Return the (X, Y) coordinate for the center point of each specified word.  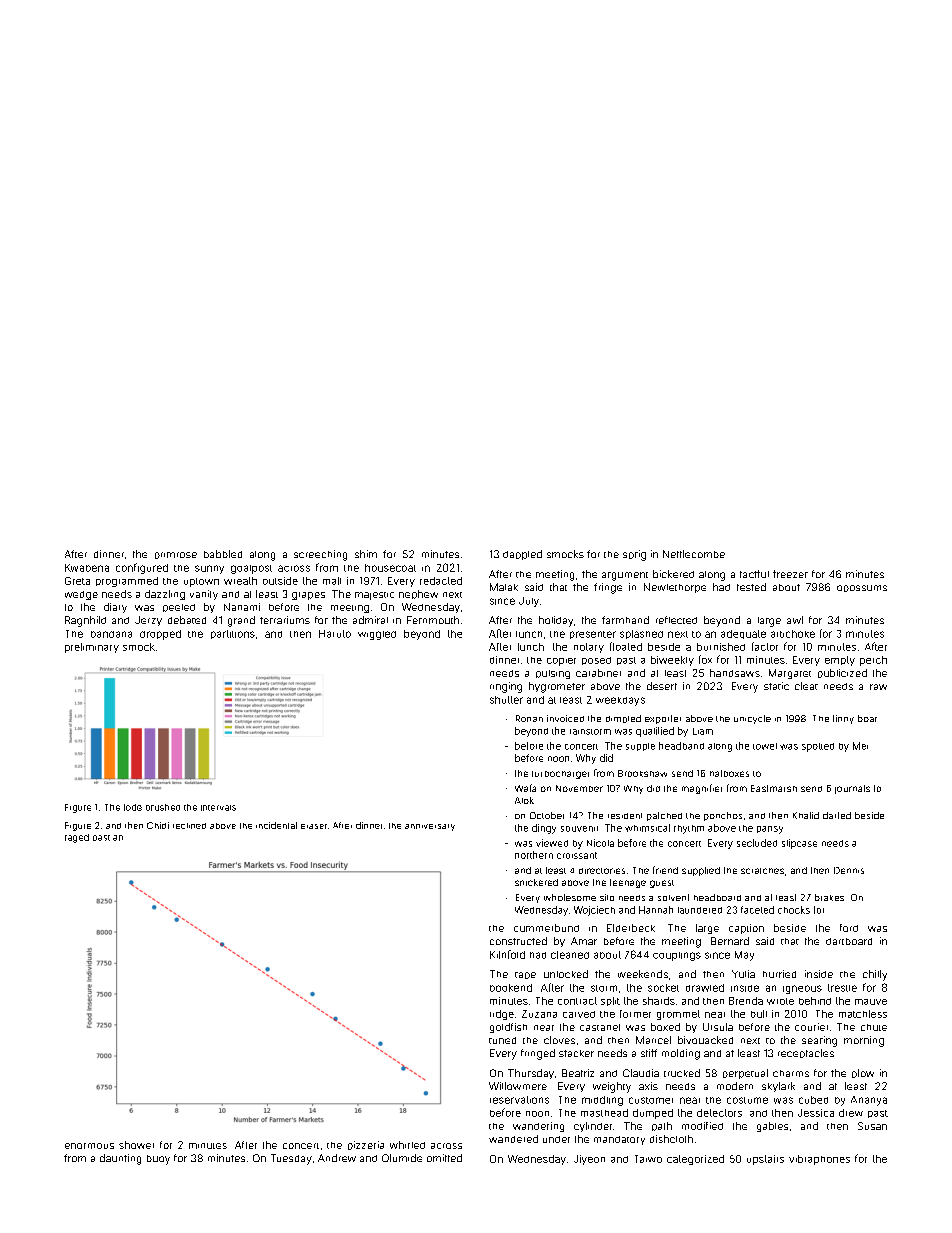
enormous (89, 1146)
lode (133, 807)
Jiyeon (589, 1160)
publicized (842, 673)
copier (561, 662)
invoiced (565, 718)
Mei (860, 746)
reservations (519, 1100)
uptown (201, 582)
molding (681, 1054)
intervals (218, 808)
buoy (158, 1160)
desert (662, 686)
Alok (524, 800)
